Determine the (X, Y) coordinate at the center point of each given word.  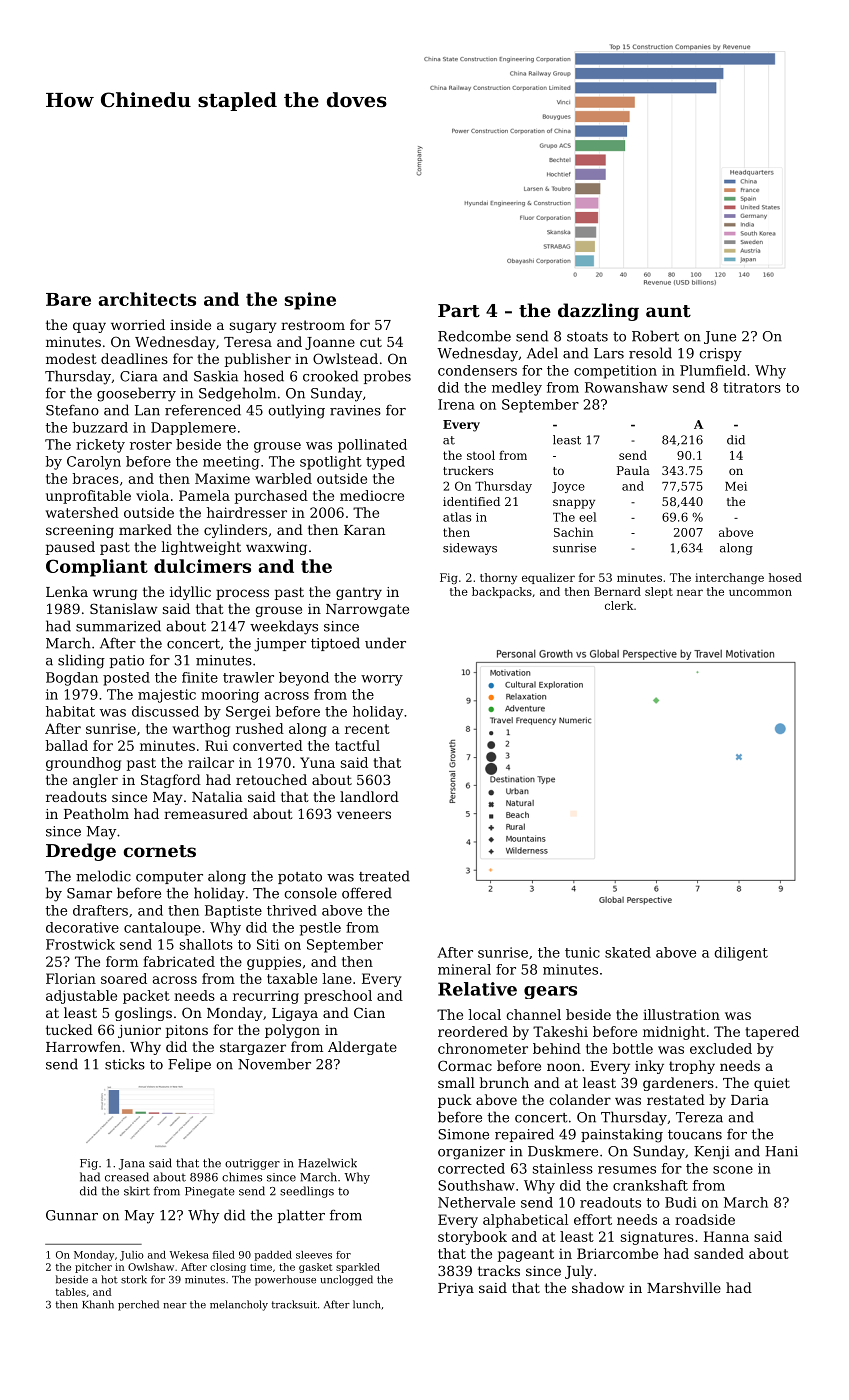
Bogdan (72, 679)
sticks (125, 1064)
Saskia (216, 376)
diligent (741, 954)
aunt (668, 311)
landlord (369, 796)
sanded (719, 1253)
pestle (320, 929)
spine (310, 301)
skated (628, 952)
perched (138, 1305)
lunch (366, 1304)
